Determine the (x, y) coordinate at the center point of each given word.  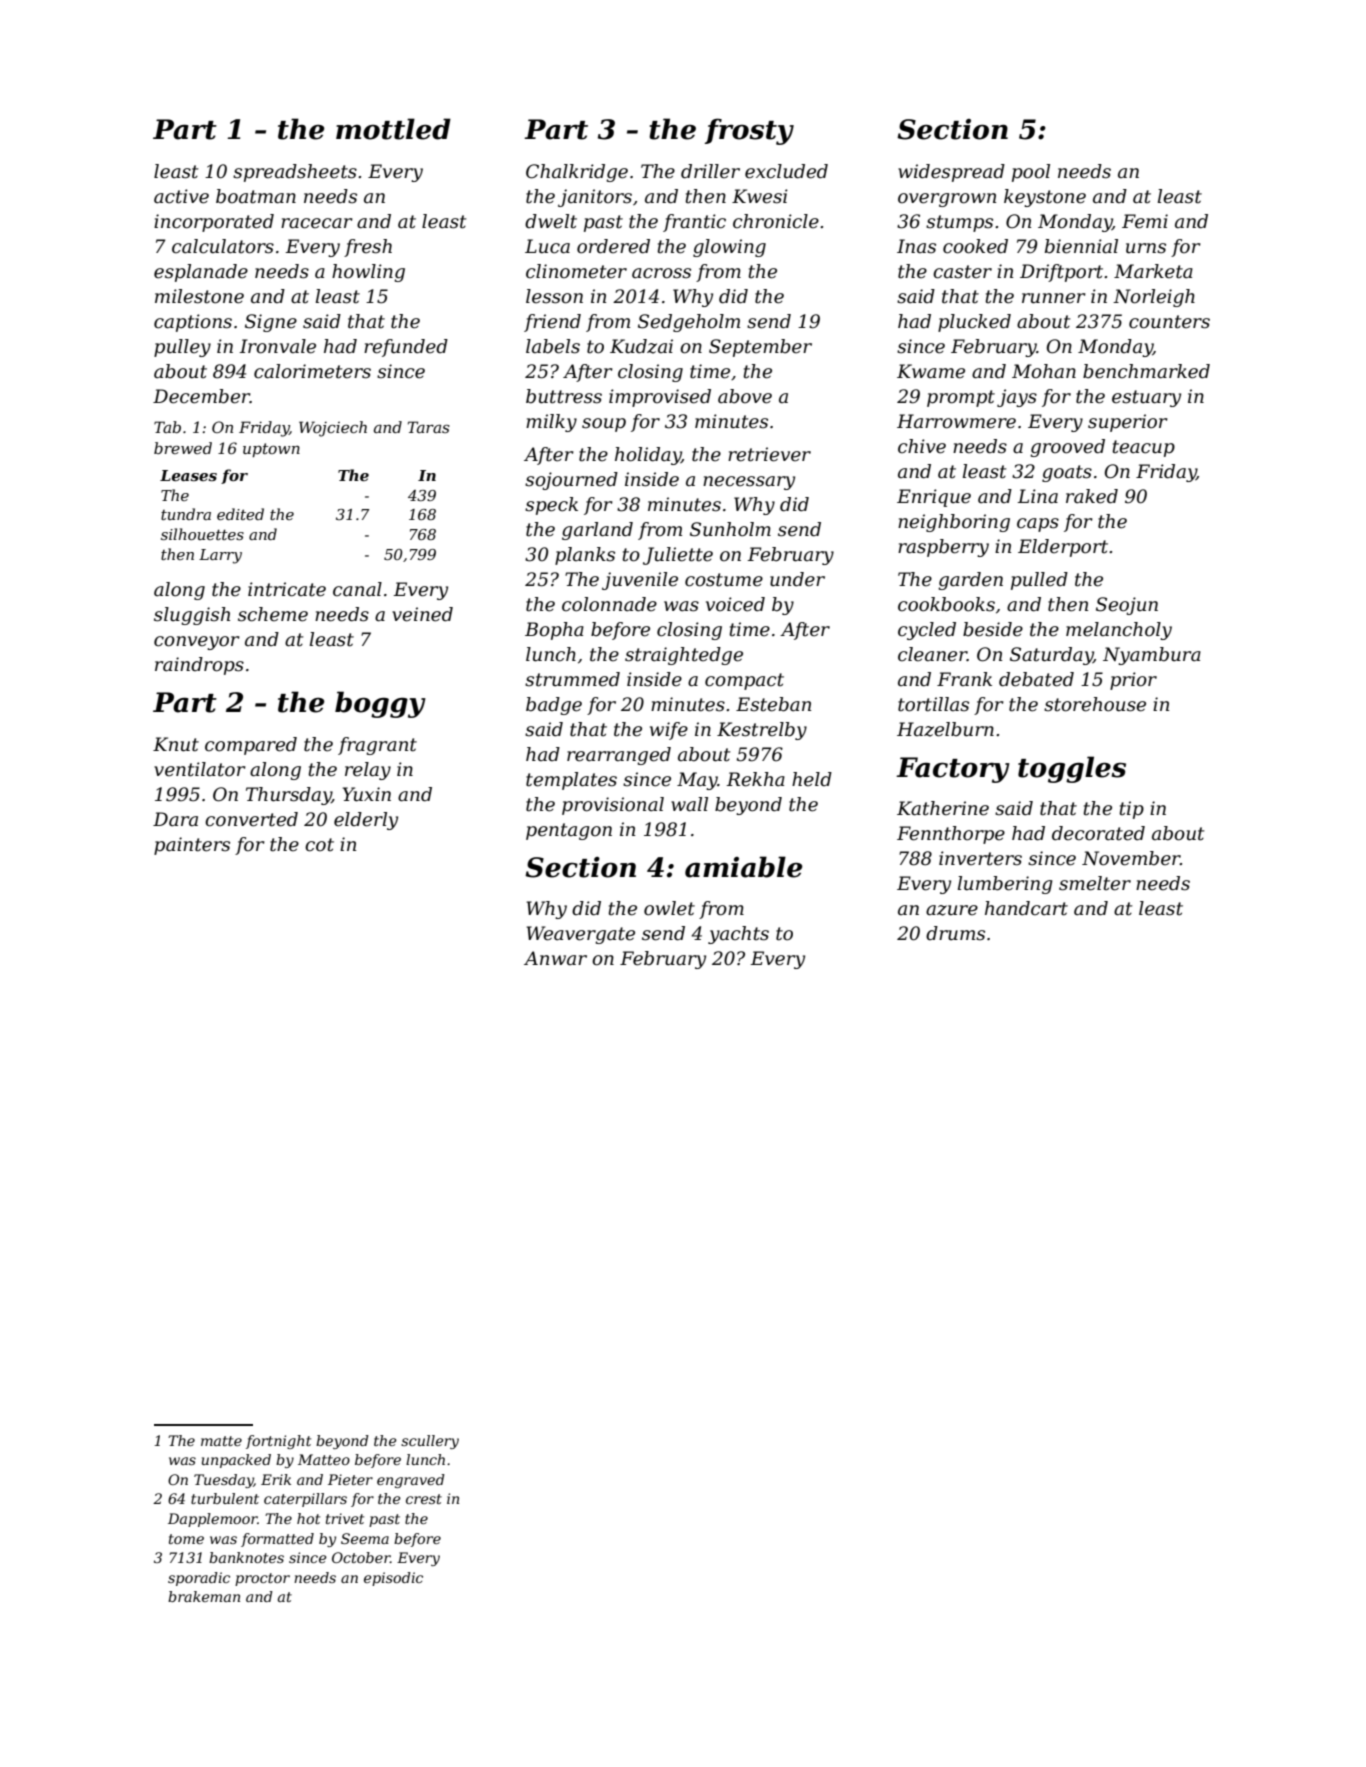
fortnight (278, 1442)
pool (1031, 173)
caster (962, 272)
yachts (738, 935)
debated (1036, 679)
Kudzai (641, 346)
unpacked (236, 1461)
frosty (749, 131)
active (181, 196)
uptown (271, 450)
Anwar (555, 958)
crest (424, 1499)
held (812, 779)
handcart (1026, 908)
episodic (393, 1579)
